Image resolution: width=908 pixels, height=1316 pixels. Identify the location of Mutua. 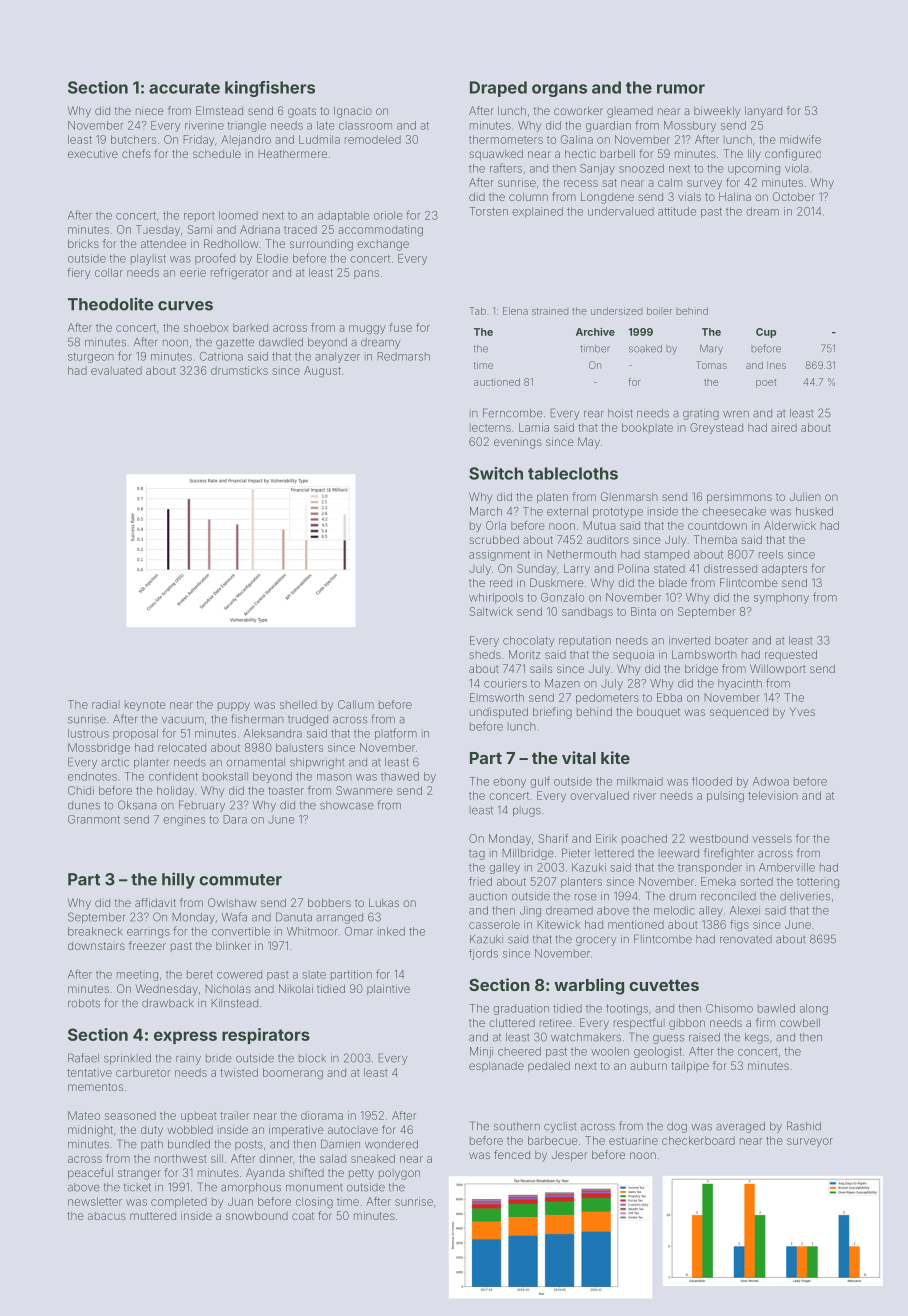
(599, 525).
